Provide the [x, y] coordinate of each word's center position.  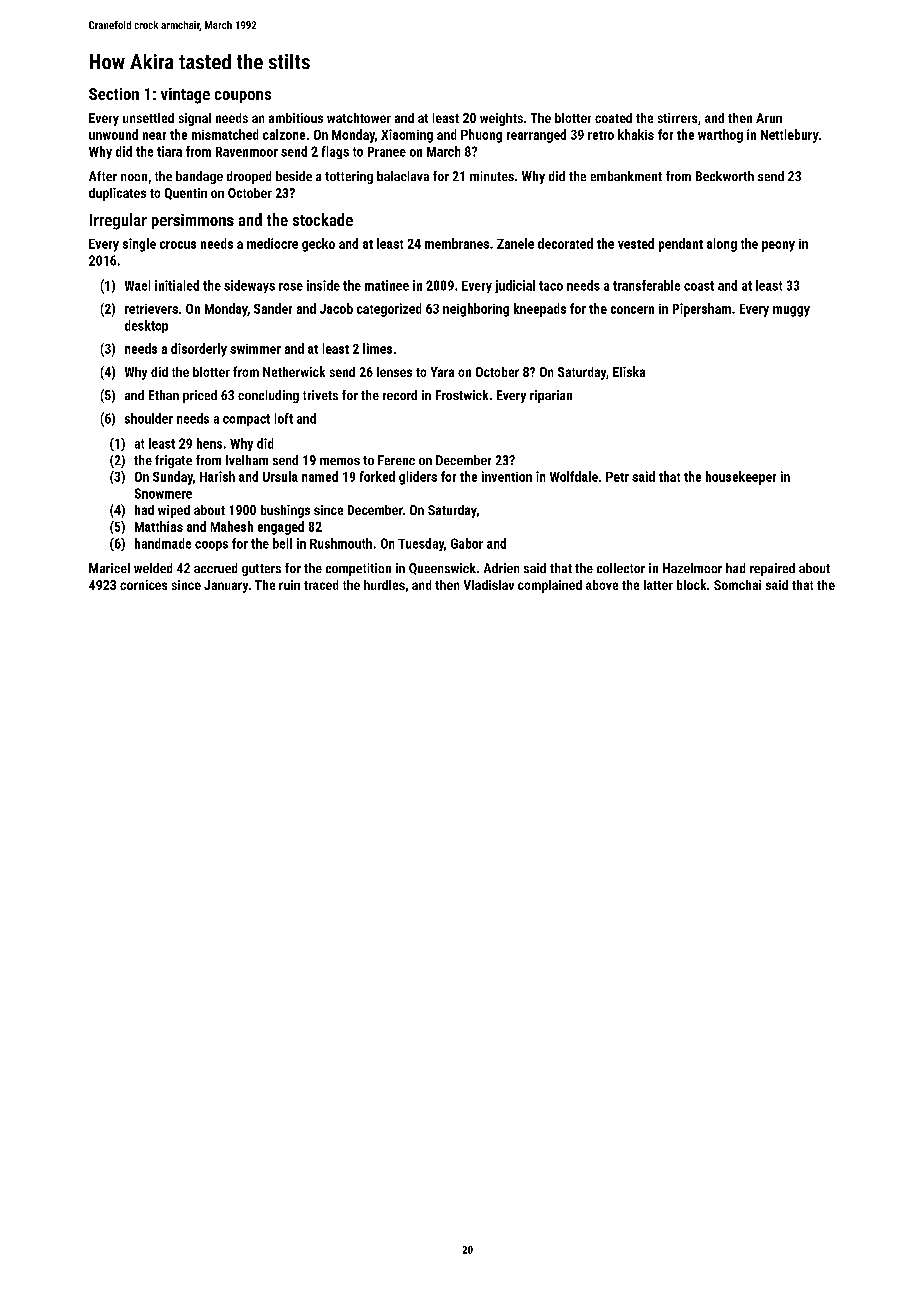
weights [501, 119]
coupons [243, 97]
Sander [273, 308]
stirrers [677, 118]
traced [321, 585]
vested [636, 243]
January [226, 586]
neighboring [476, 310]
